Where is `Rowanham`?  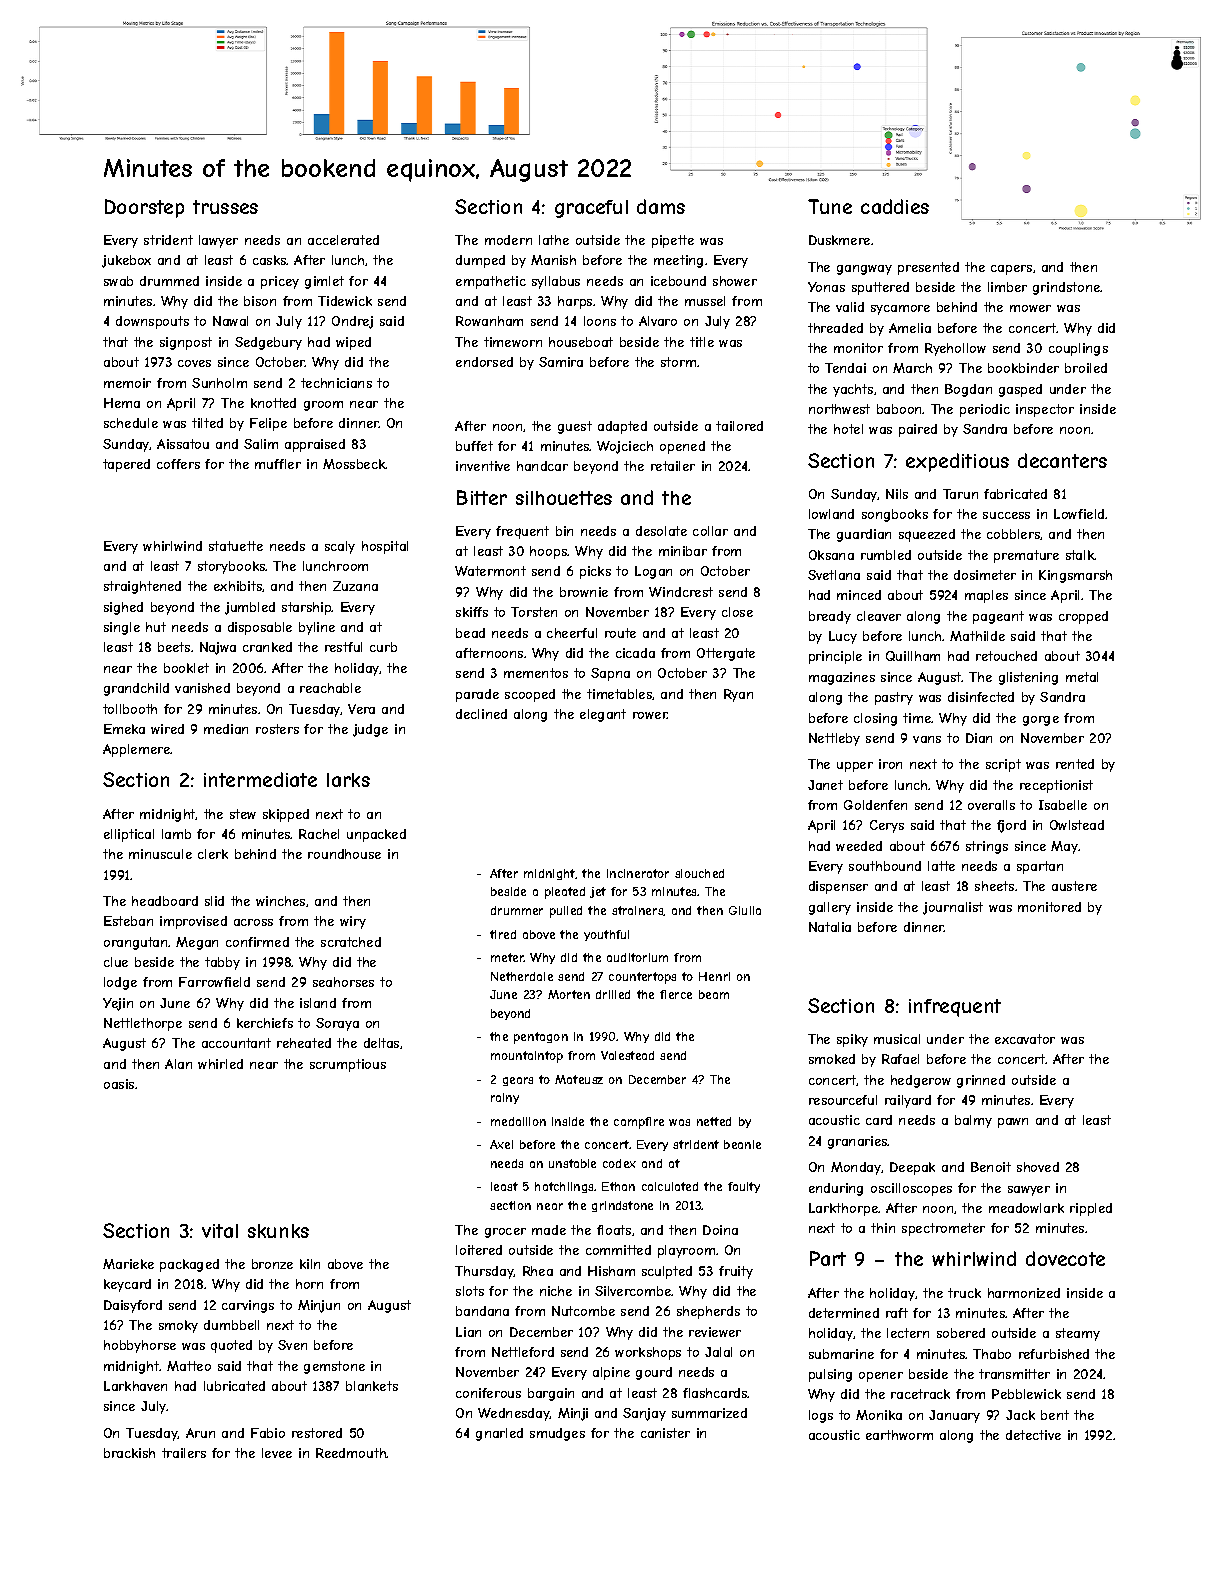
Rowanham is located at coordinates (489, 321).
